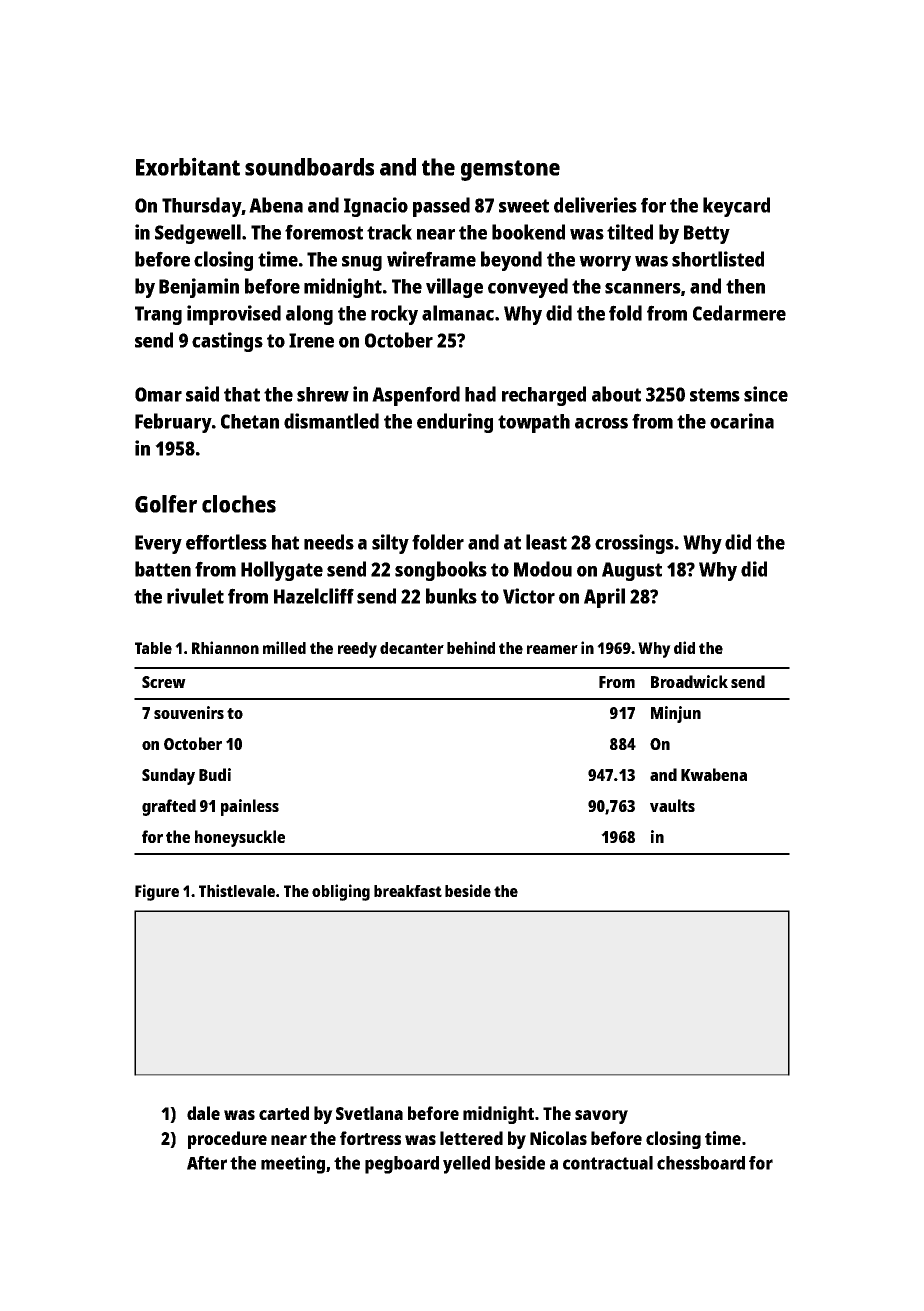 This screenshot has width=924, height=1311. I want to click on Minjun, so click(676, 714).
